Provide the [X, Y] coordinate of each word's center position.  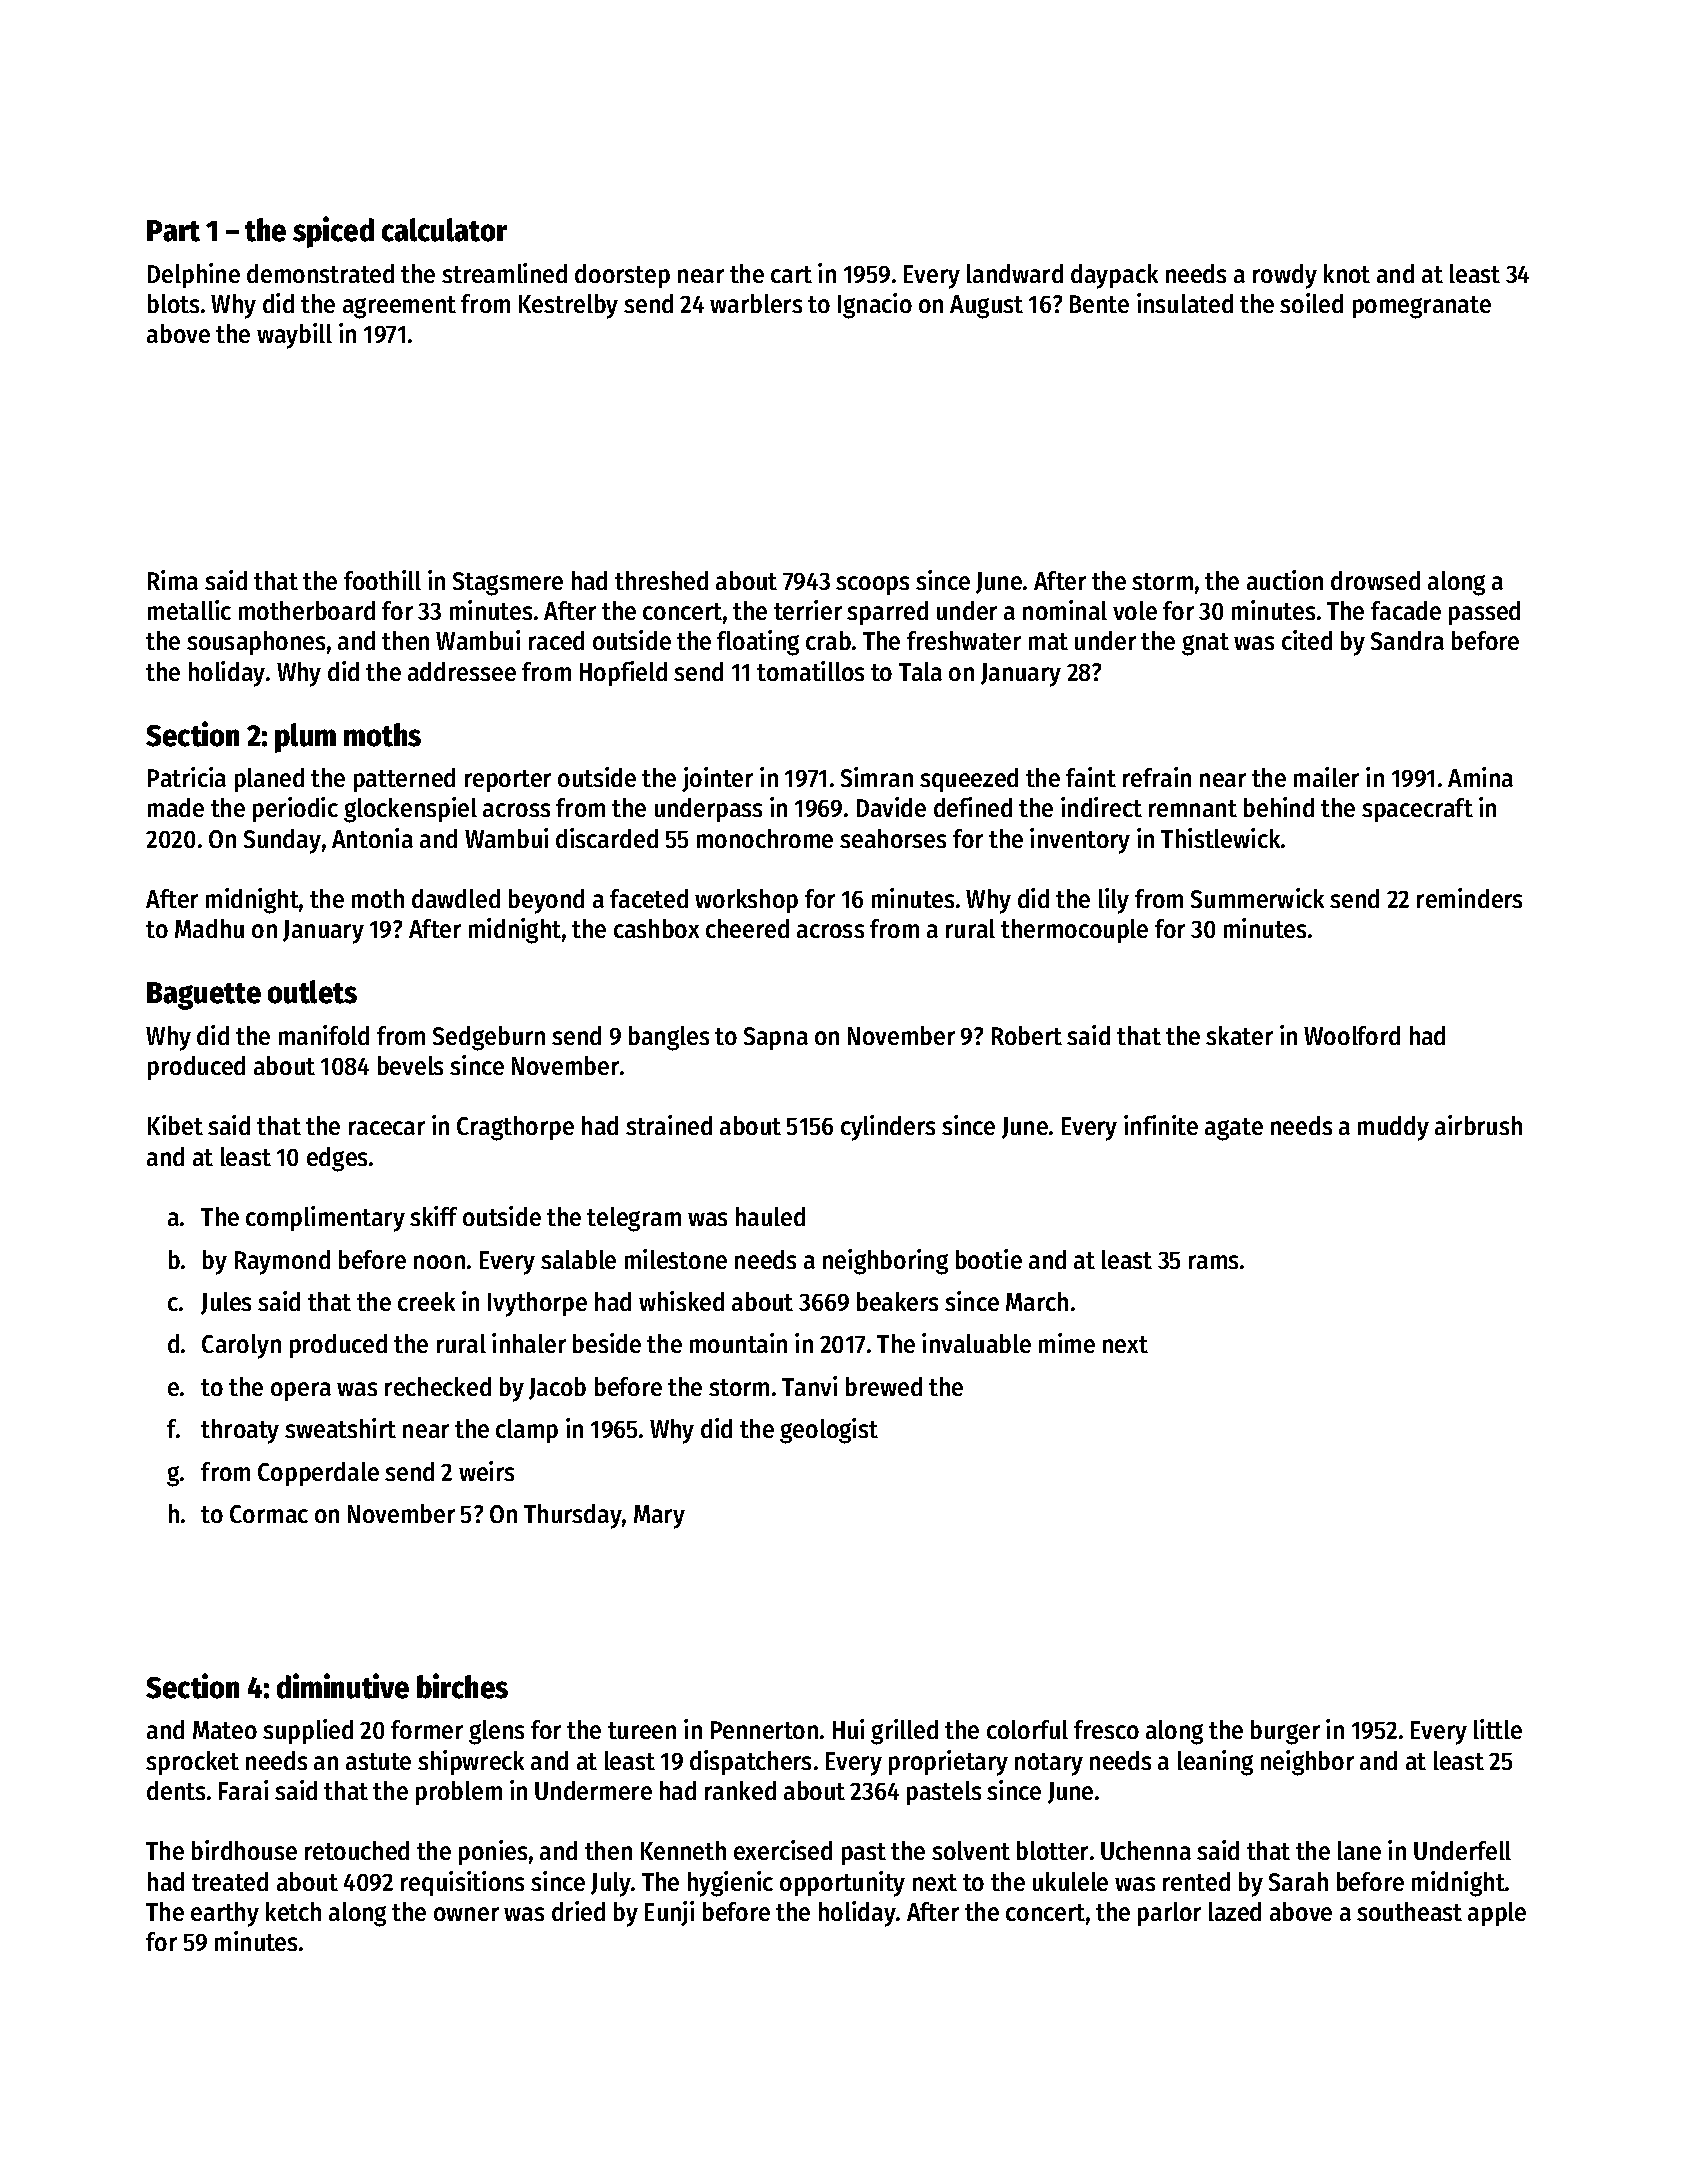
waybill [294, 336]
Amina [1480, 777]
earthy [225, 1914]
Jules [226, 1303]
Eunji [669, 1913]
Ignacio [875, 306]
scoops [872, 585]
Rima [173, 580]
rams [1213, 1262]
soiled [1311, 303]
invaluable [976, 1343]
